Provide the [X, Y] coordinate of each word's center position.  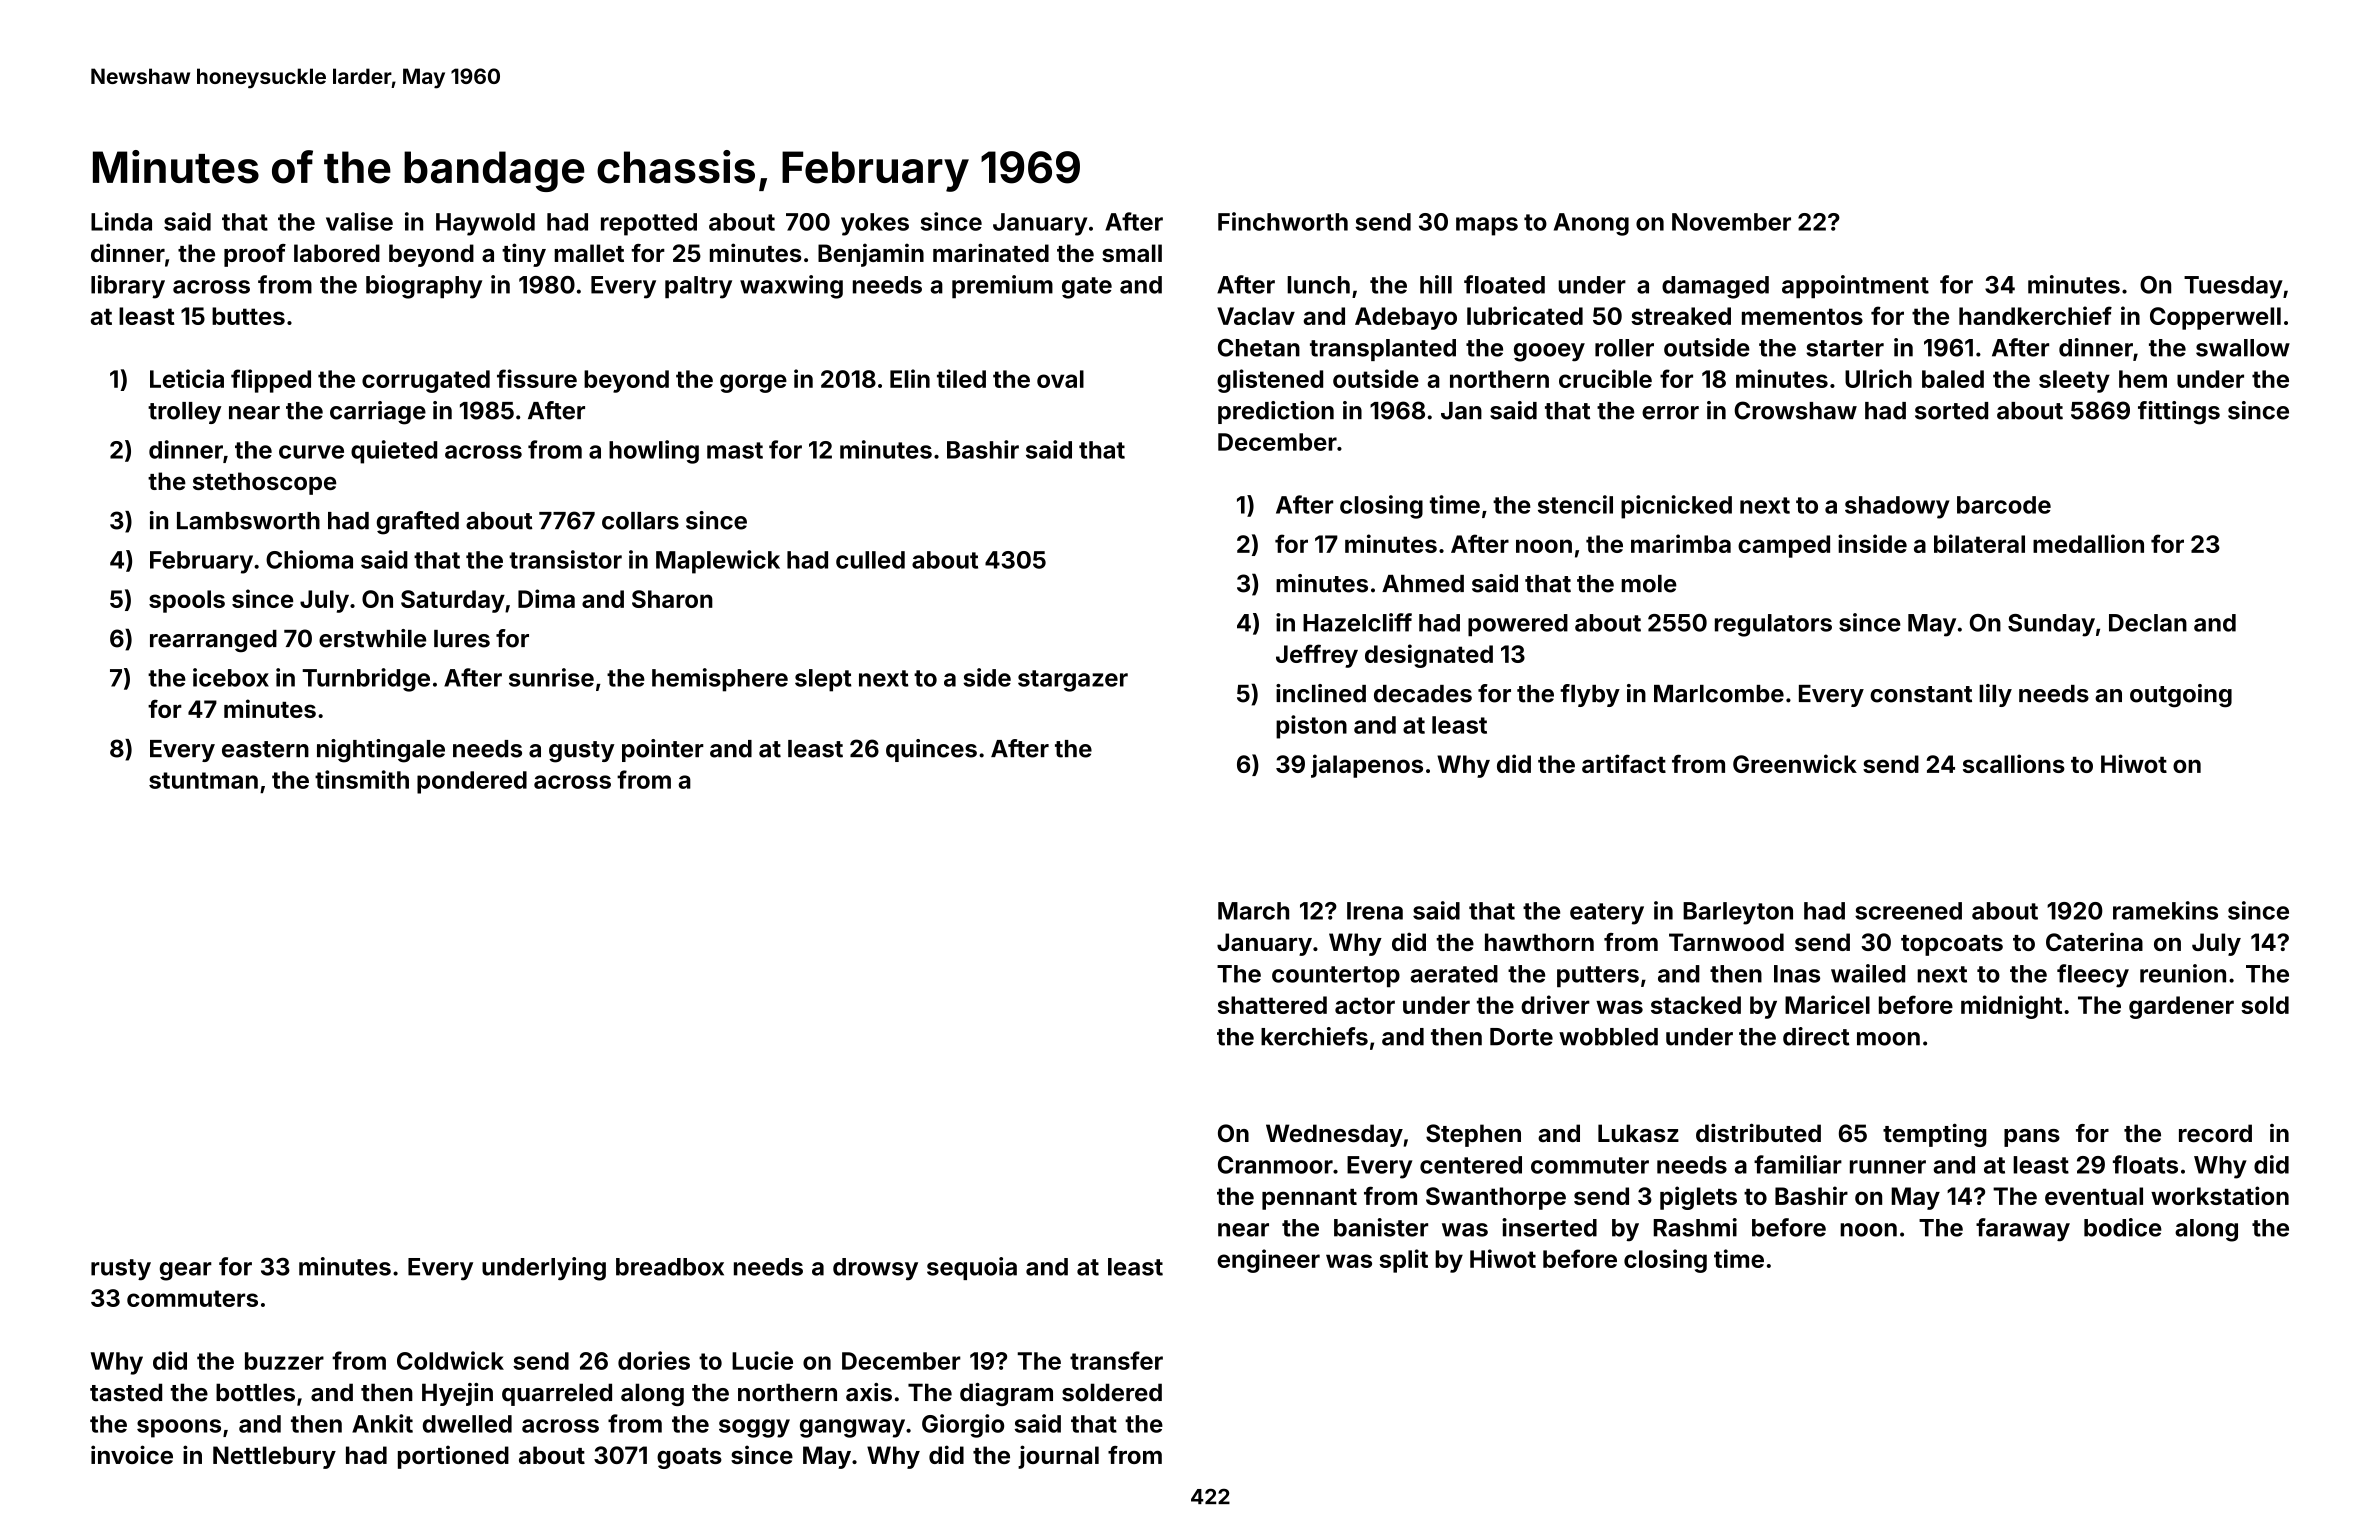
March [1253, 911]
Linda [121, 221]
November [1731, 222]
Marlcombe [1719, 694]
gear [186, 1271]
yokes [875, 224]
